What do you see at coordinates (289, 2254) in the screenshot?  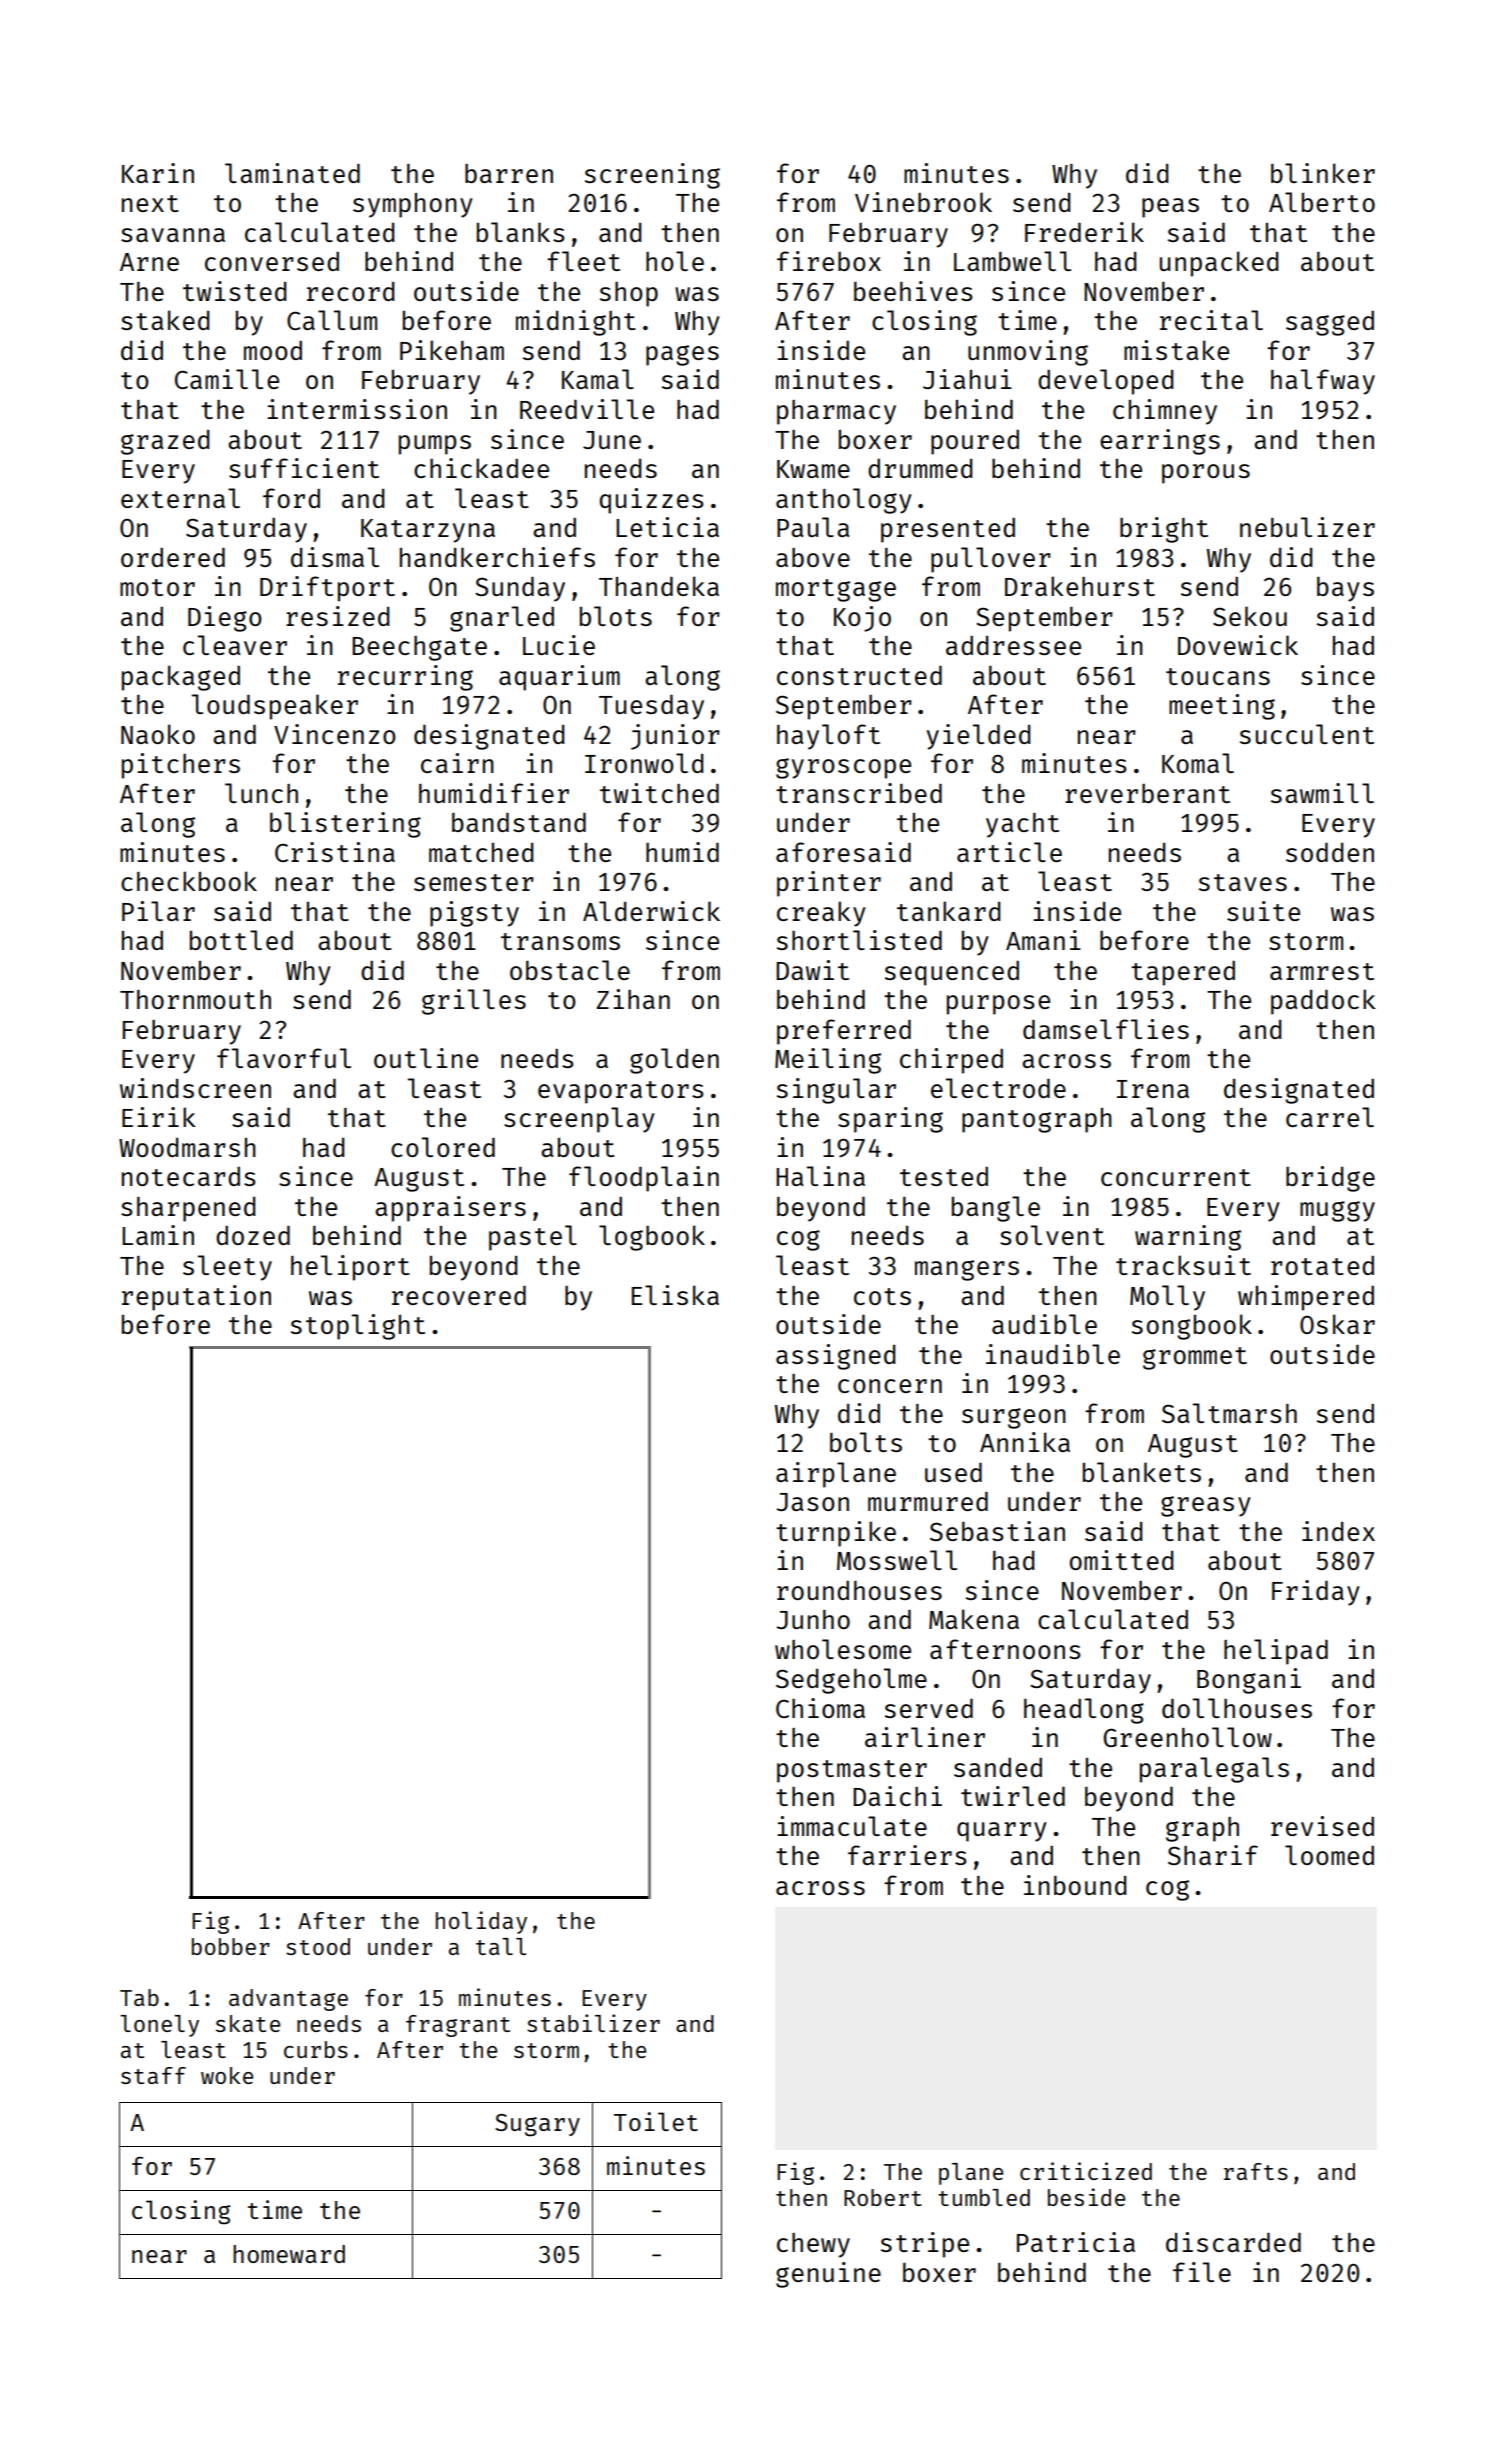 I see `homeward` at bounding box center [289, 2254].
